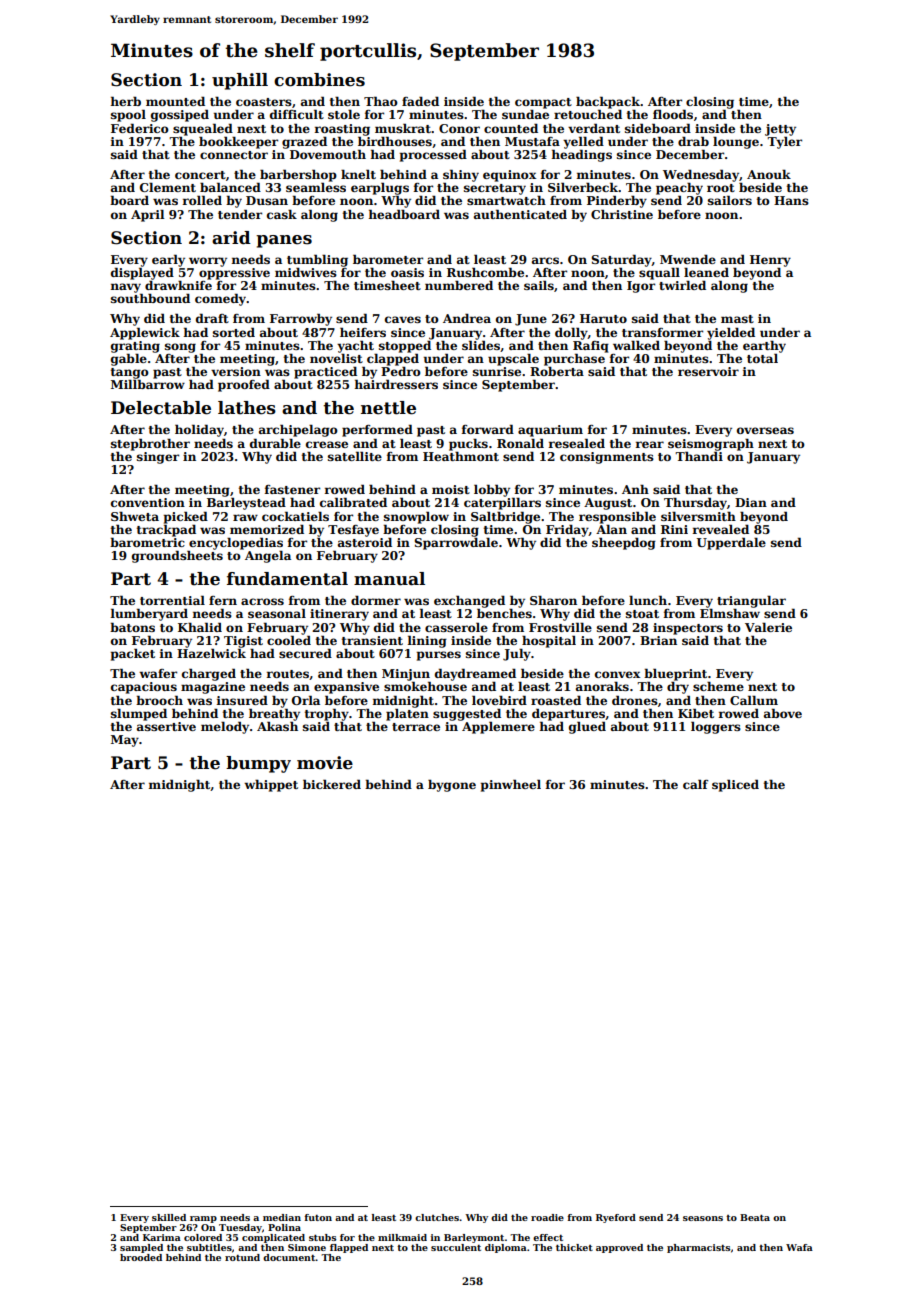 Image resolution: width=924 pixels, height=1308 pixels. Describe the element at coordinates (405, 346) in the document. I see `stopped` at that location.
